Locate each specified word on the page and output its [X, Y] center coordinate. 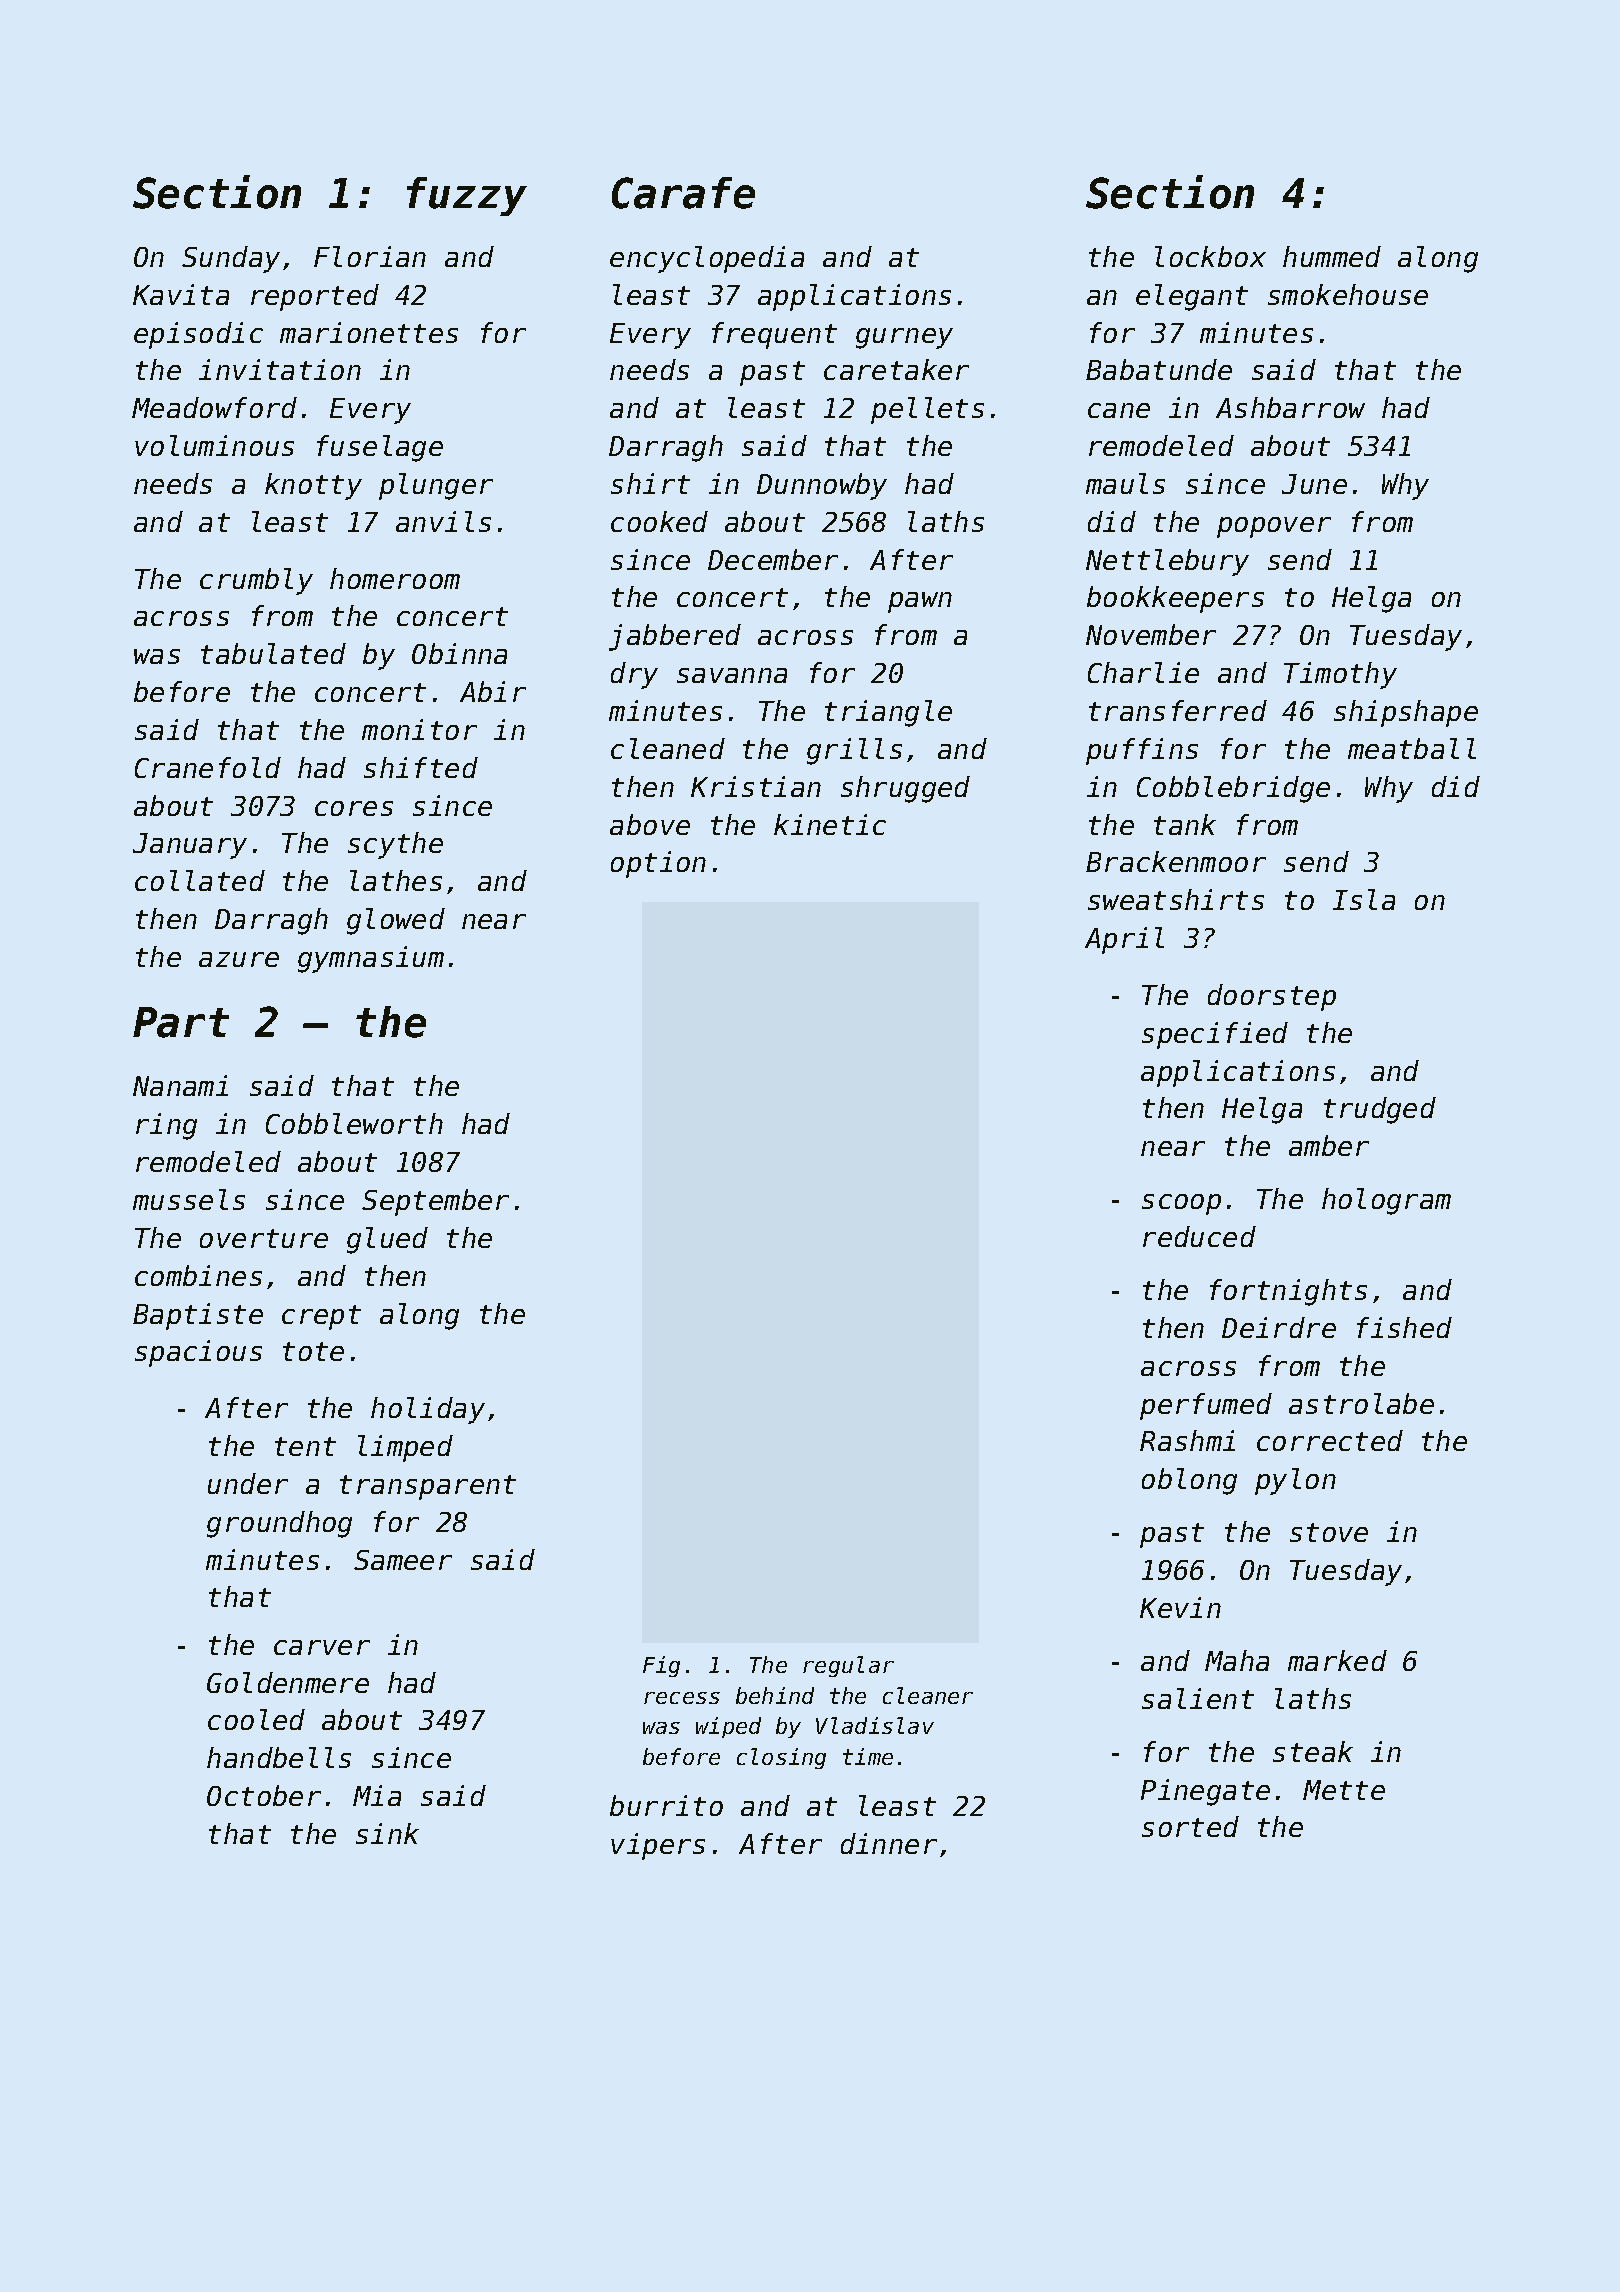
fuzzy [467, 196]
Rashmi [1187, 1440]
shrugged [905, 789]
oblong [1189, 1481]
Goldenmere [288, 1682]
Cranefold [208, 767]
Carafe [683, 193]
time [868, 1756]
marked [1337, 1660]
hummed [1332, 256]
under [248, 1483]
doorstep [1272, 997]
